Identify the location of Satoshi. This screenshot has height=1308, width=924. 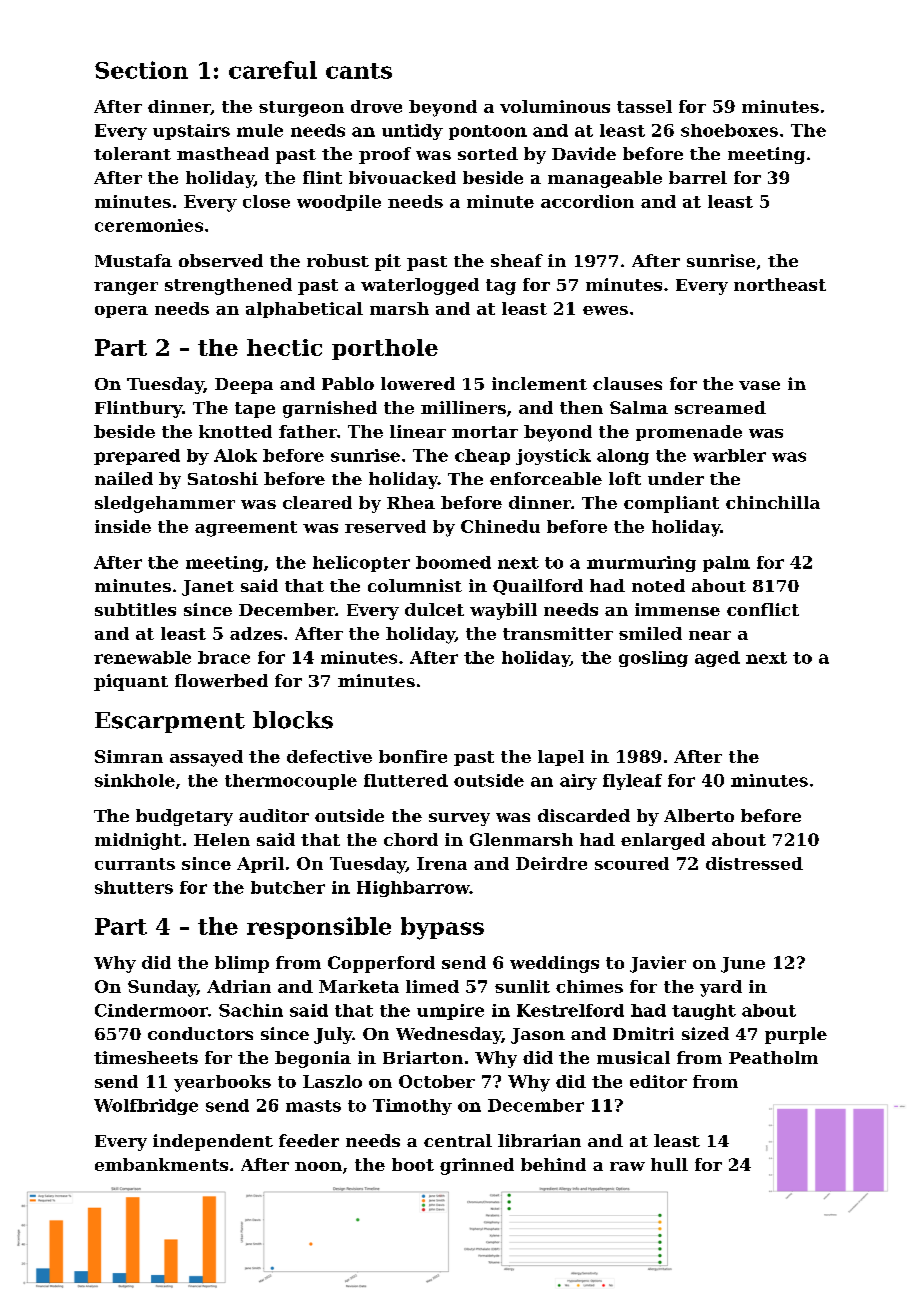
(223, 478).
